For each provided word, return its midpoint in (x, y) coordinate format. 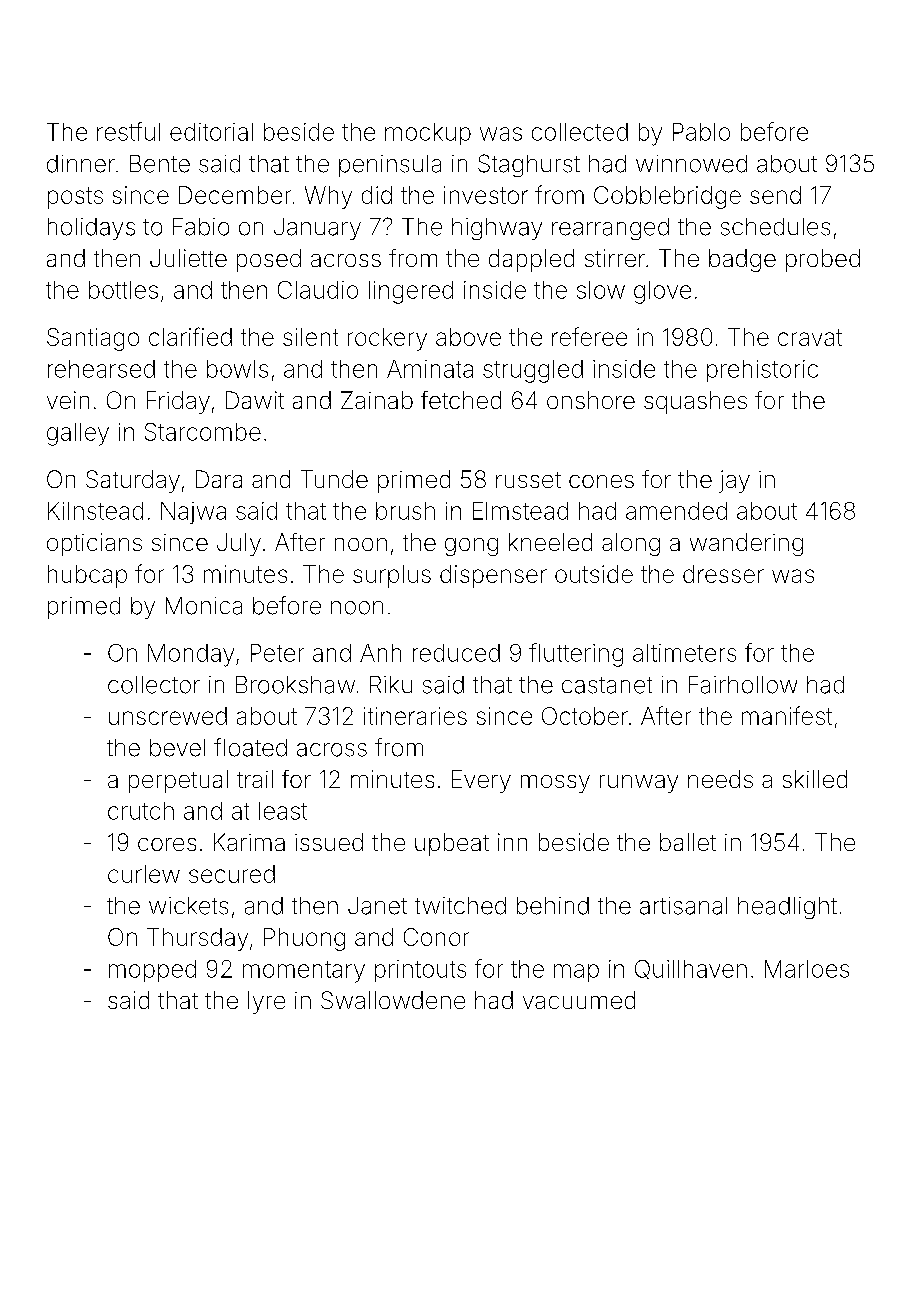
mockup (428, 134)
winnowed (691, 164)
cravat (810, 337)
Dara (219, 479)
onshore (591, 400)
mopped (152, 971)
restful (128, 131)
